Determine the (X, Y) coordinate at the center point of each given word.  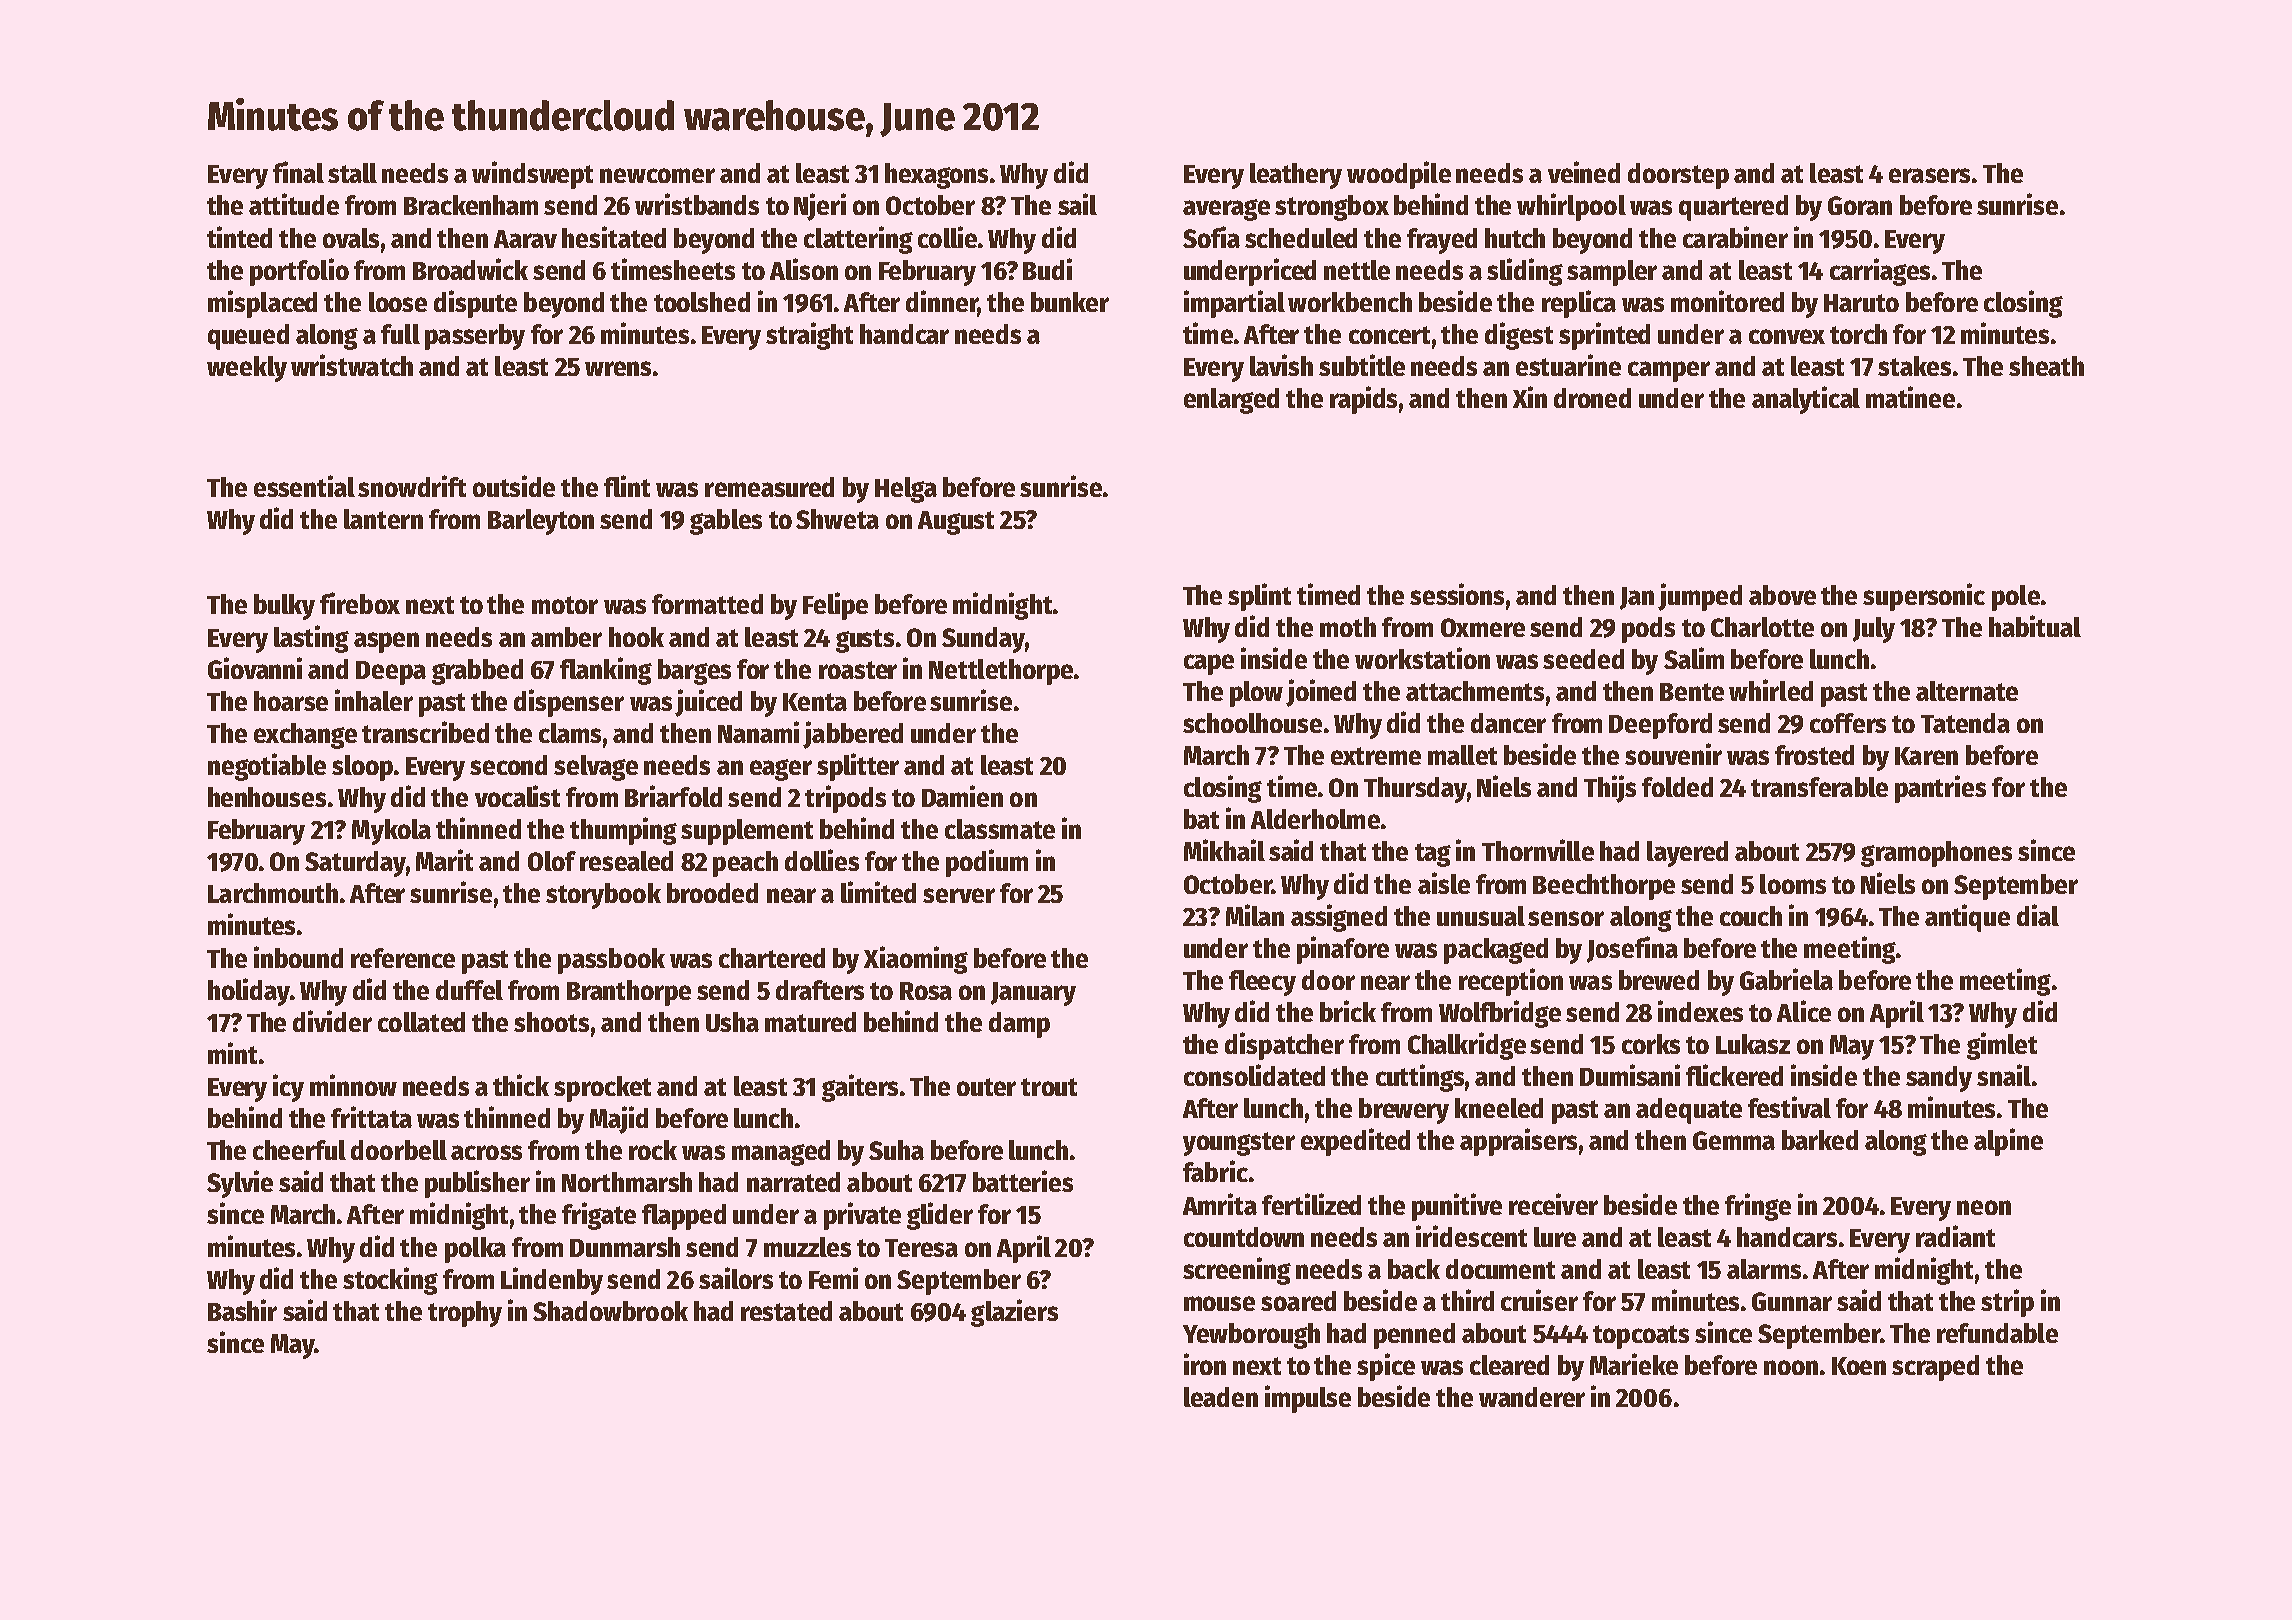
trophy (465, 1314)
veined (1584, 172)
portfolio (299, 272)
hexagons (936, 176)
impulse (1308, 1399)
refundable (1997, 1333)
